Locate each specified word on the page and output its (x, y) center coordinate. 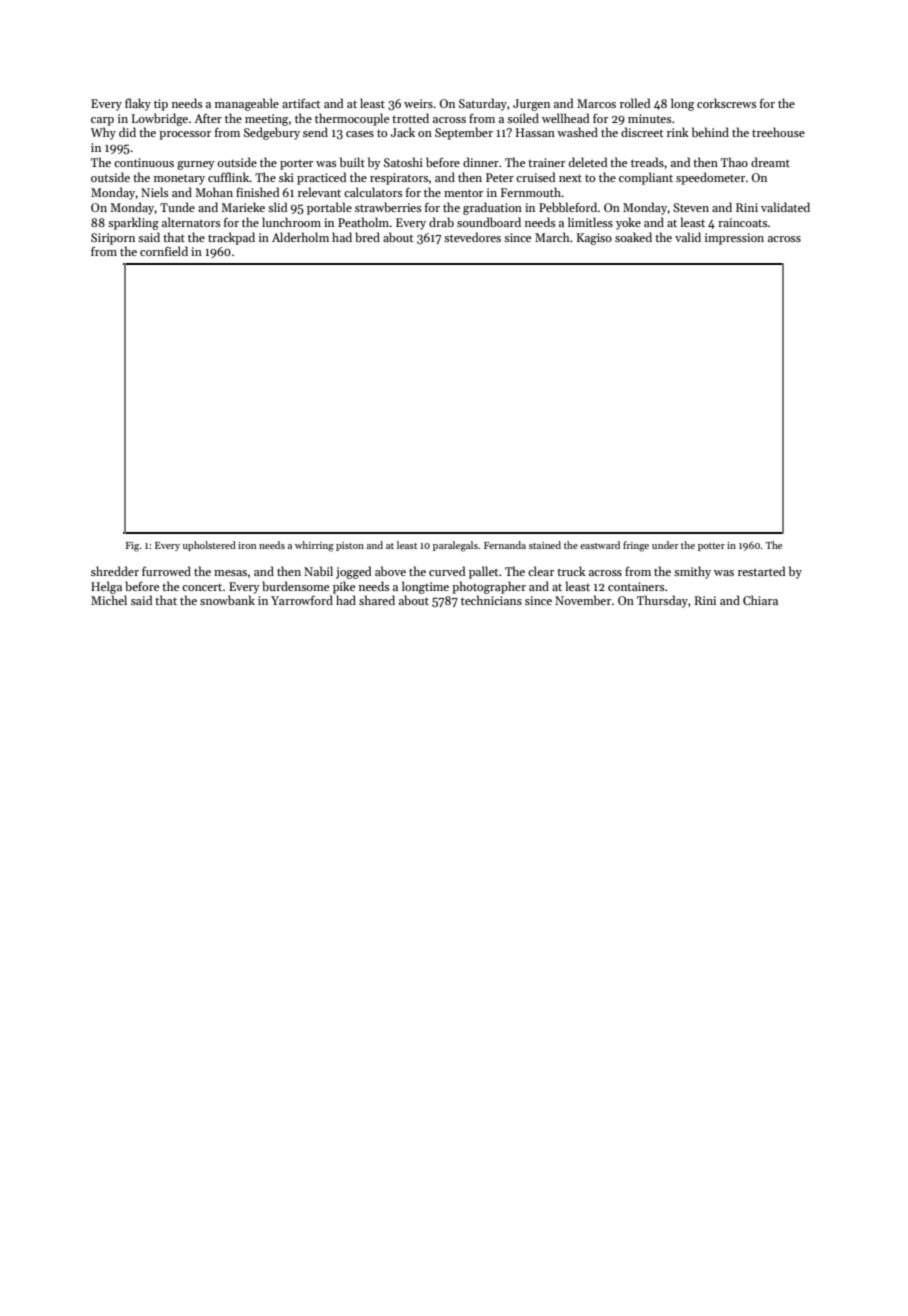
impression (734, 239)
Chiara (760, 600)
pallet (483, 572)
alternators (191, 222)
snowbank (227, 600)
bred (367, 237)
